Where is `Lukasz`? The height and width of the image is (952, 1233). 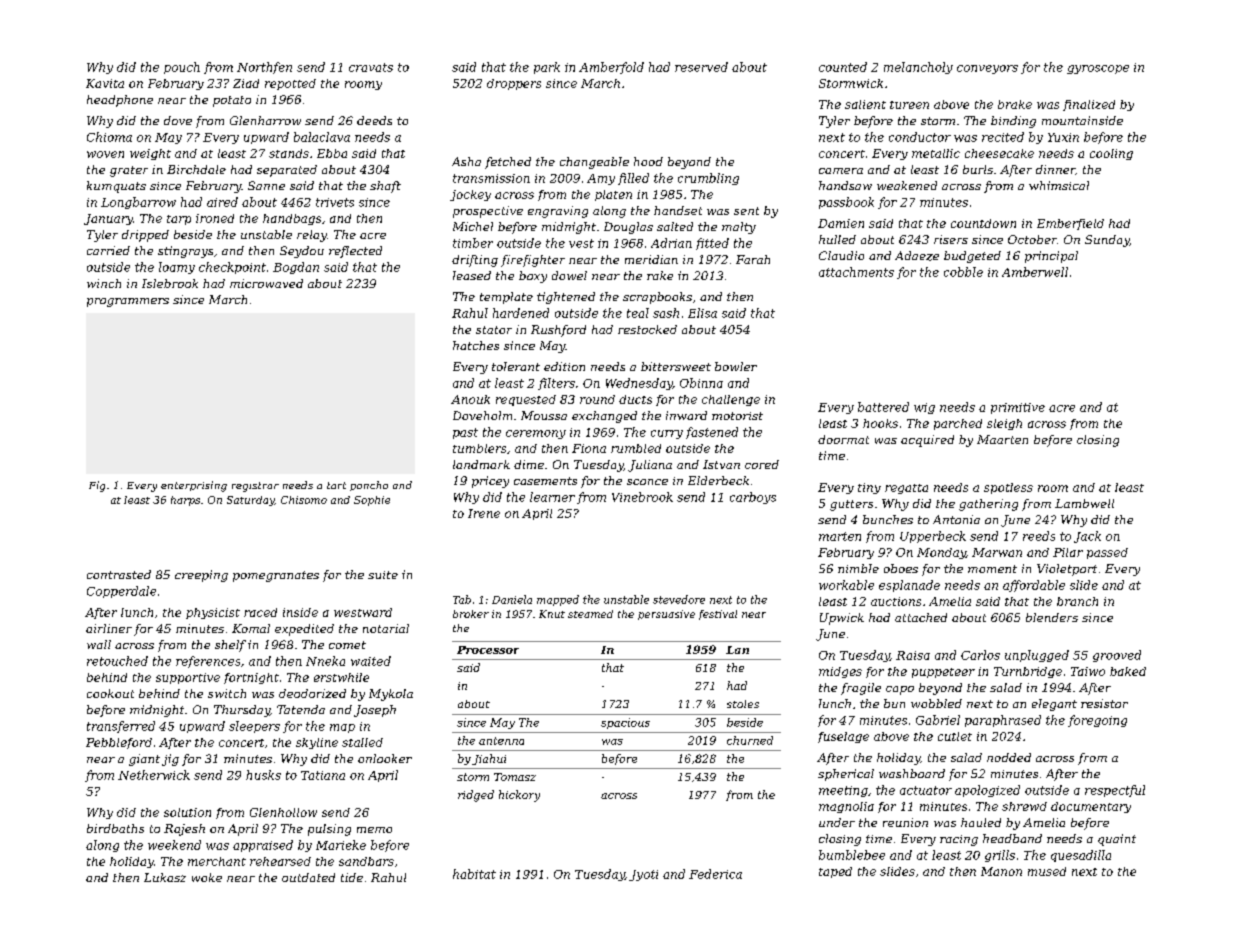 Lukasz is located at coordinates (165, 877).
